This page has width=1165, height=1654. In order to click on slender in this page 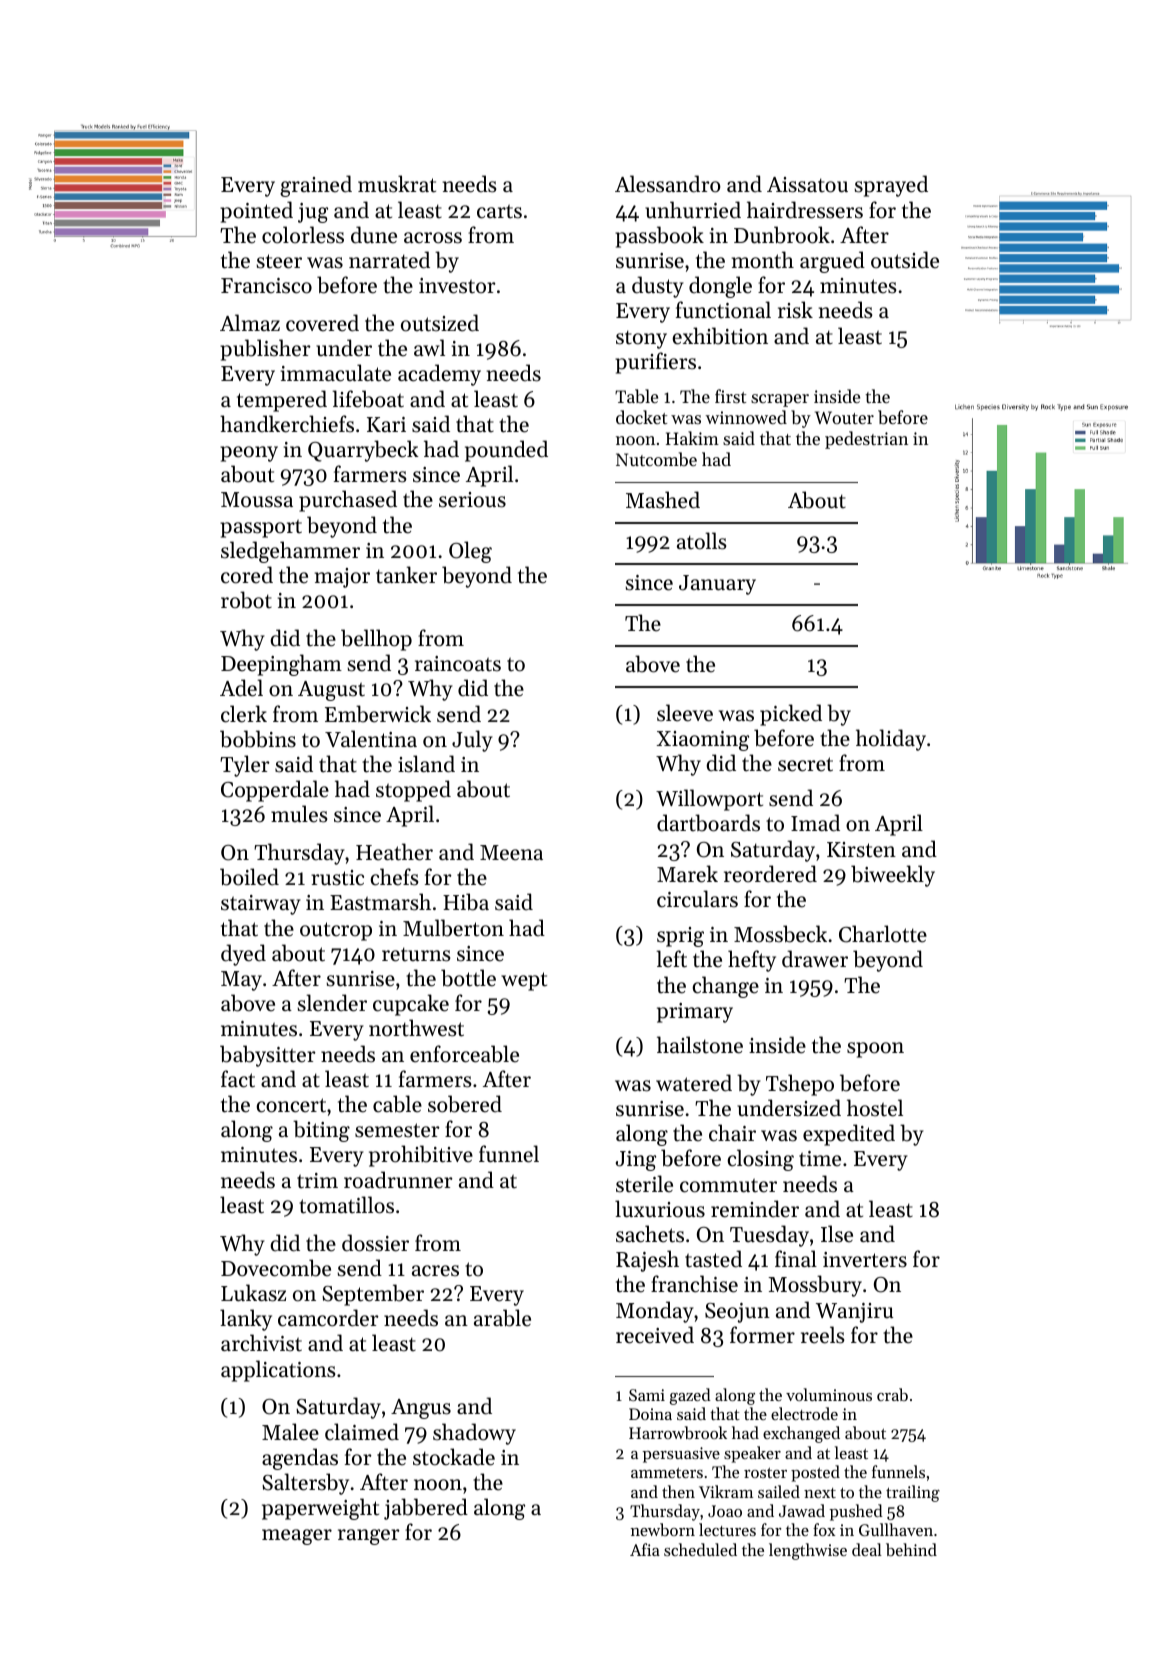, I will do `click(332, 1003)`.
